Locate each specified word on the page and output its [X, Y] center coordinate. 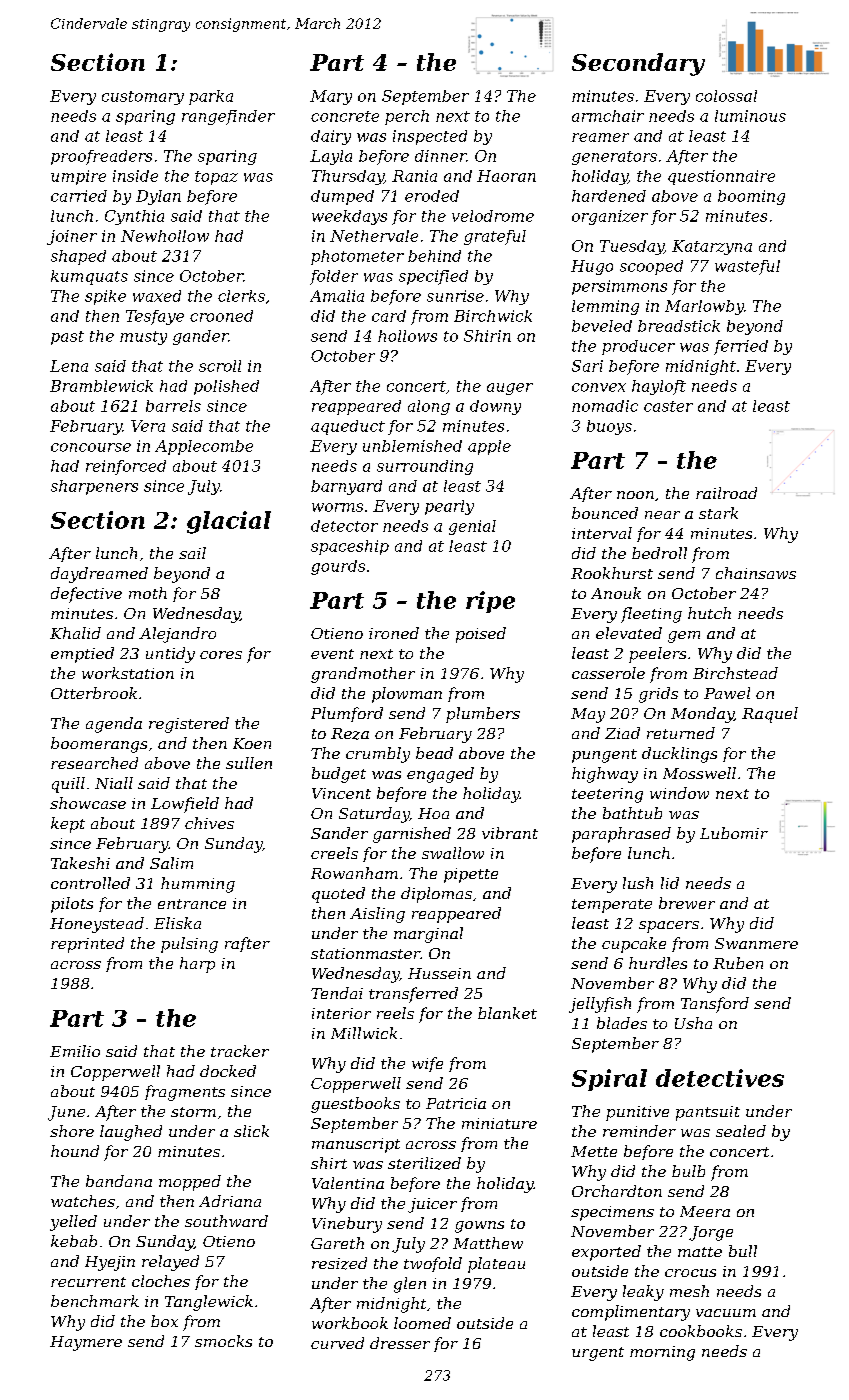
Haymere [86, 1343]
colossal [726, 96]
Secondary [638, 64]
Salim [171, 863]
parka [211, 97]
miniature [499, 1123]
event [332, 654]
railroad [726, 493]
